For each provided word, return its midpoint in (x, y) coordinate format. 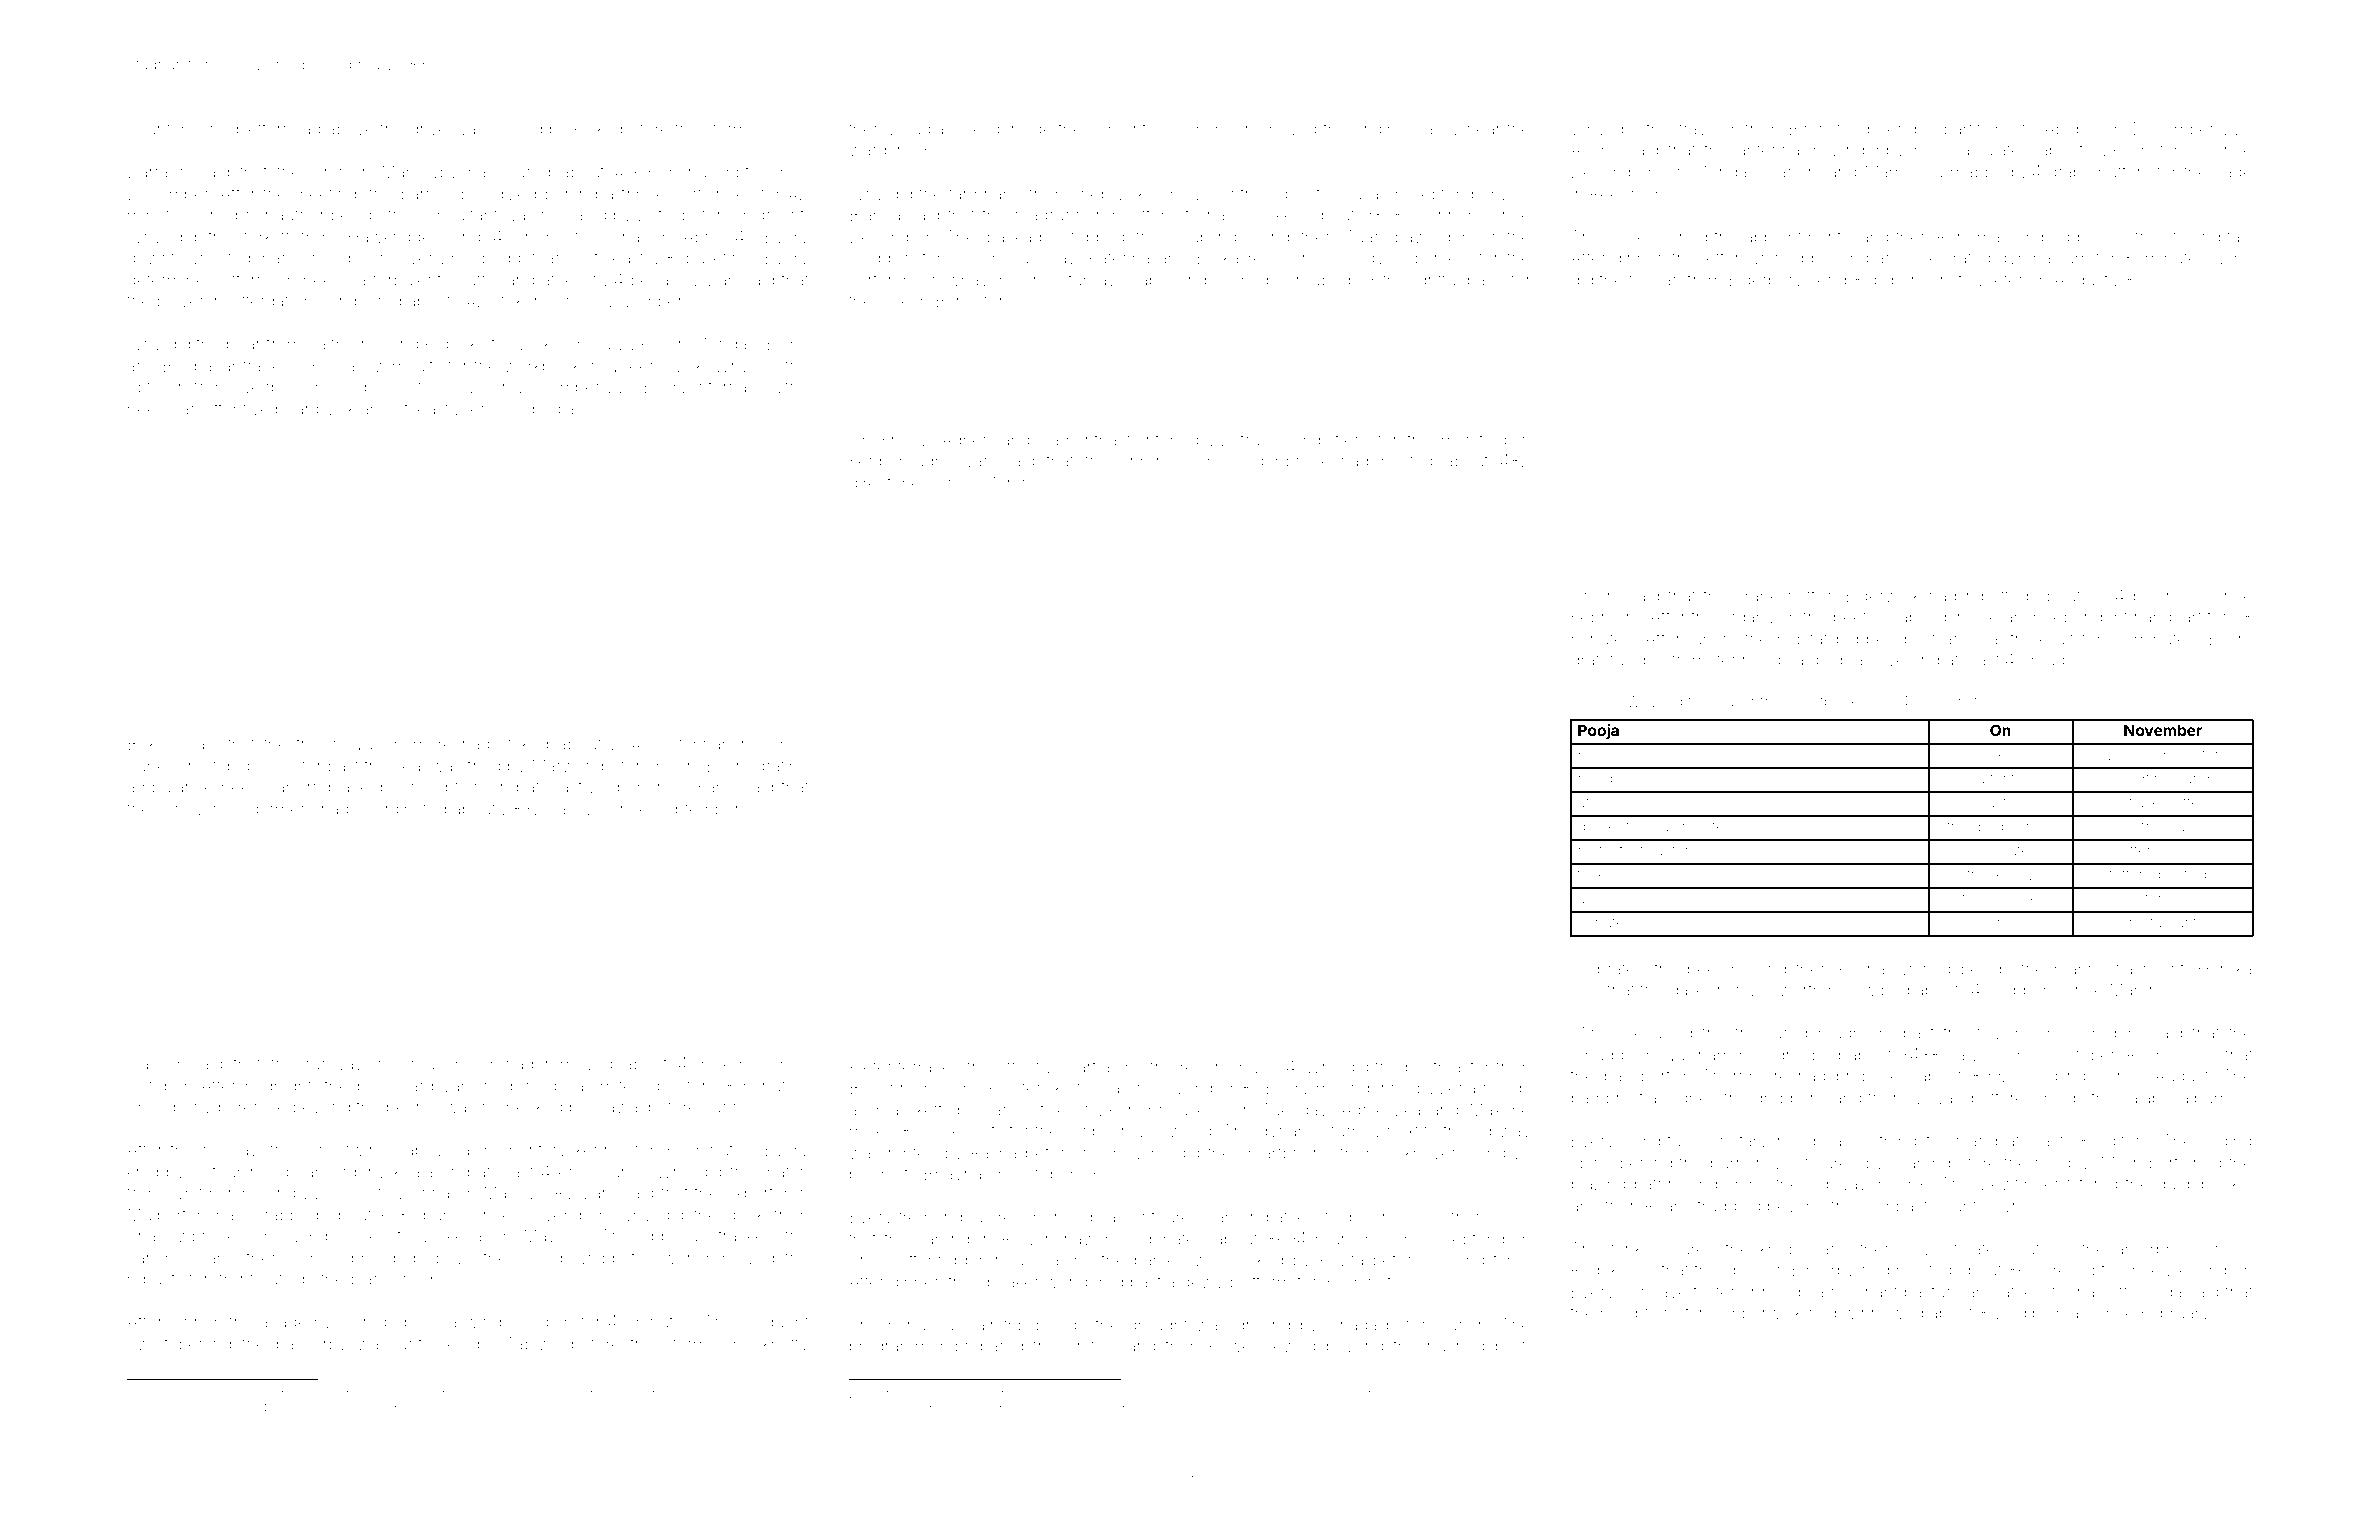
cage (2233, 175)
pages (388, 390)
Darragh (158, 173)
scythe (783, 389)
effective (1029, 1066)
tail (2237, 236)
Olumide (1246, 279)
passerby (311, 1346)
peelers (1716, 970)
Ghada (1352, 1324)
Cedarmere (271, 808)
